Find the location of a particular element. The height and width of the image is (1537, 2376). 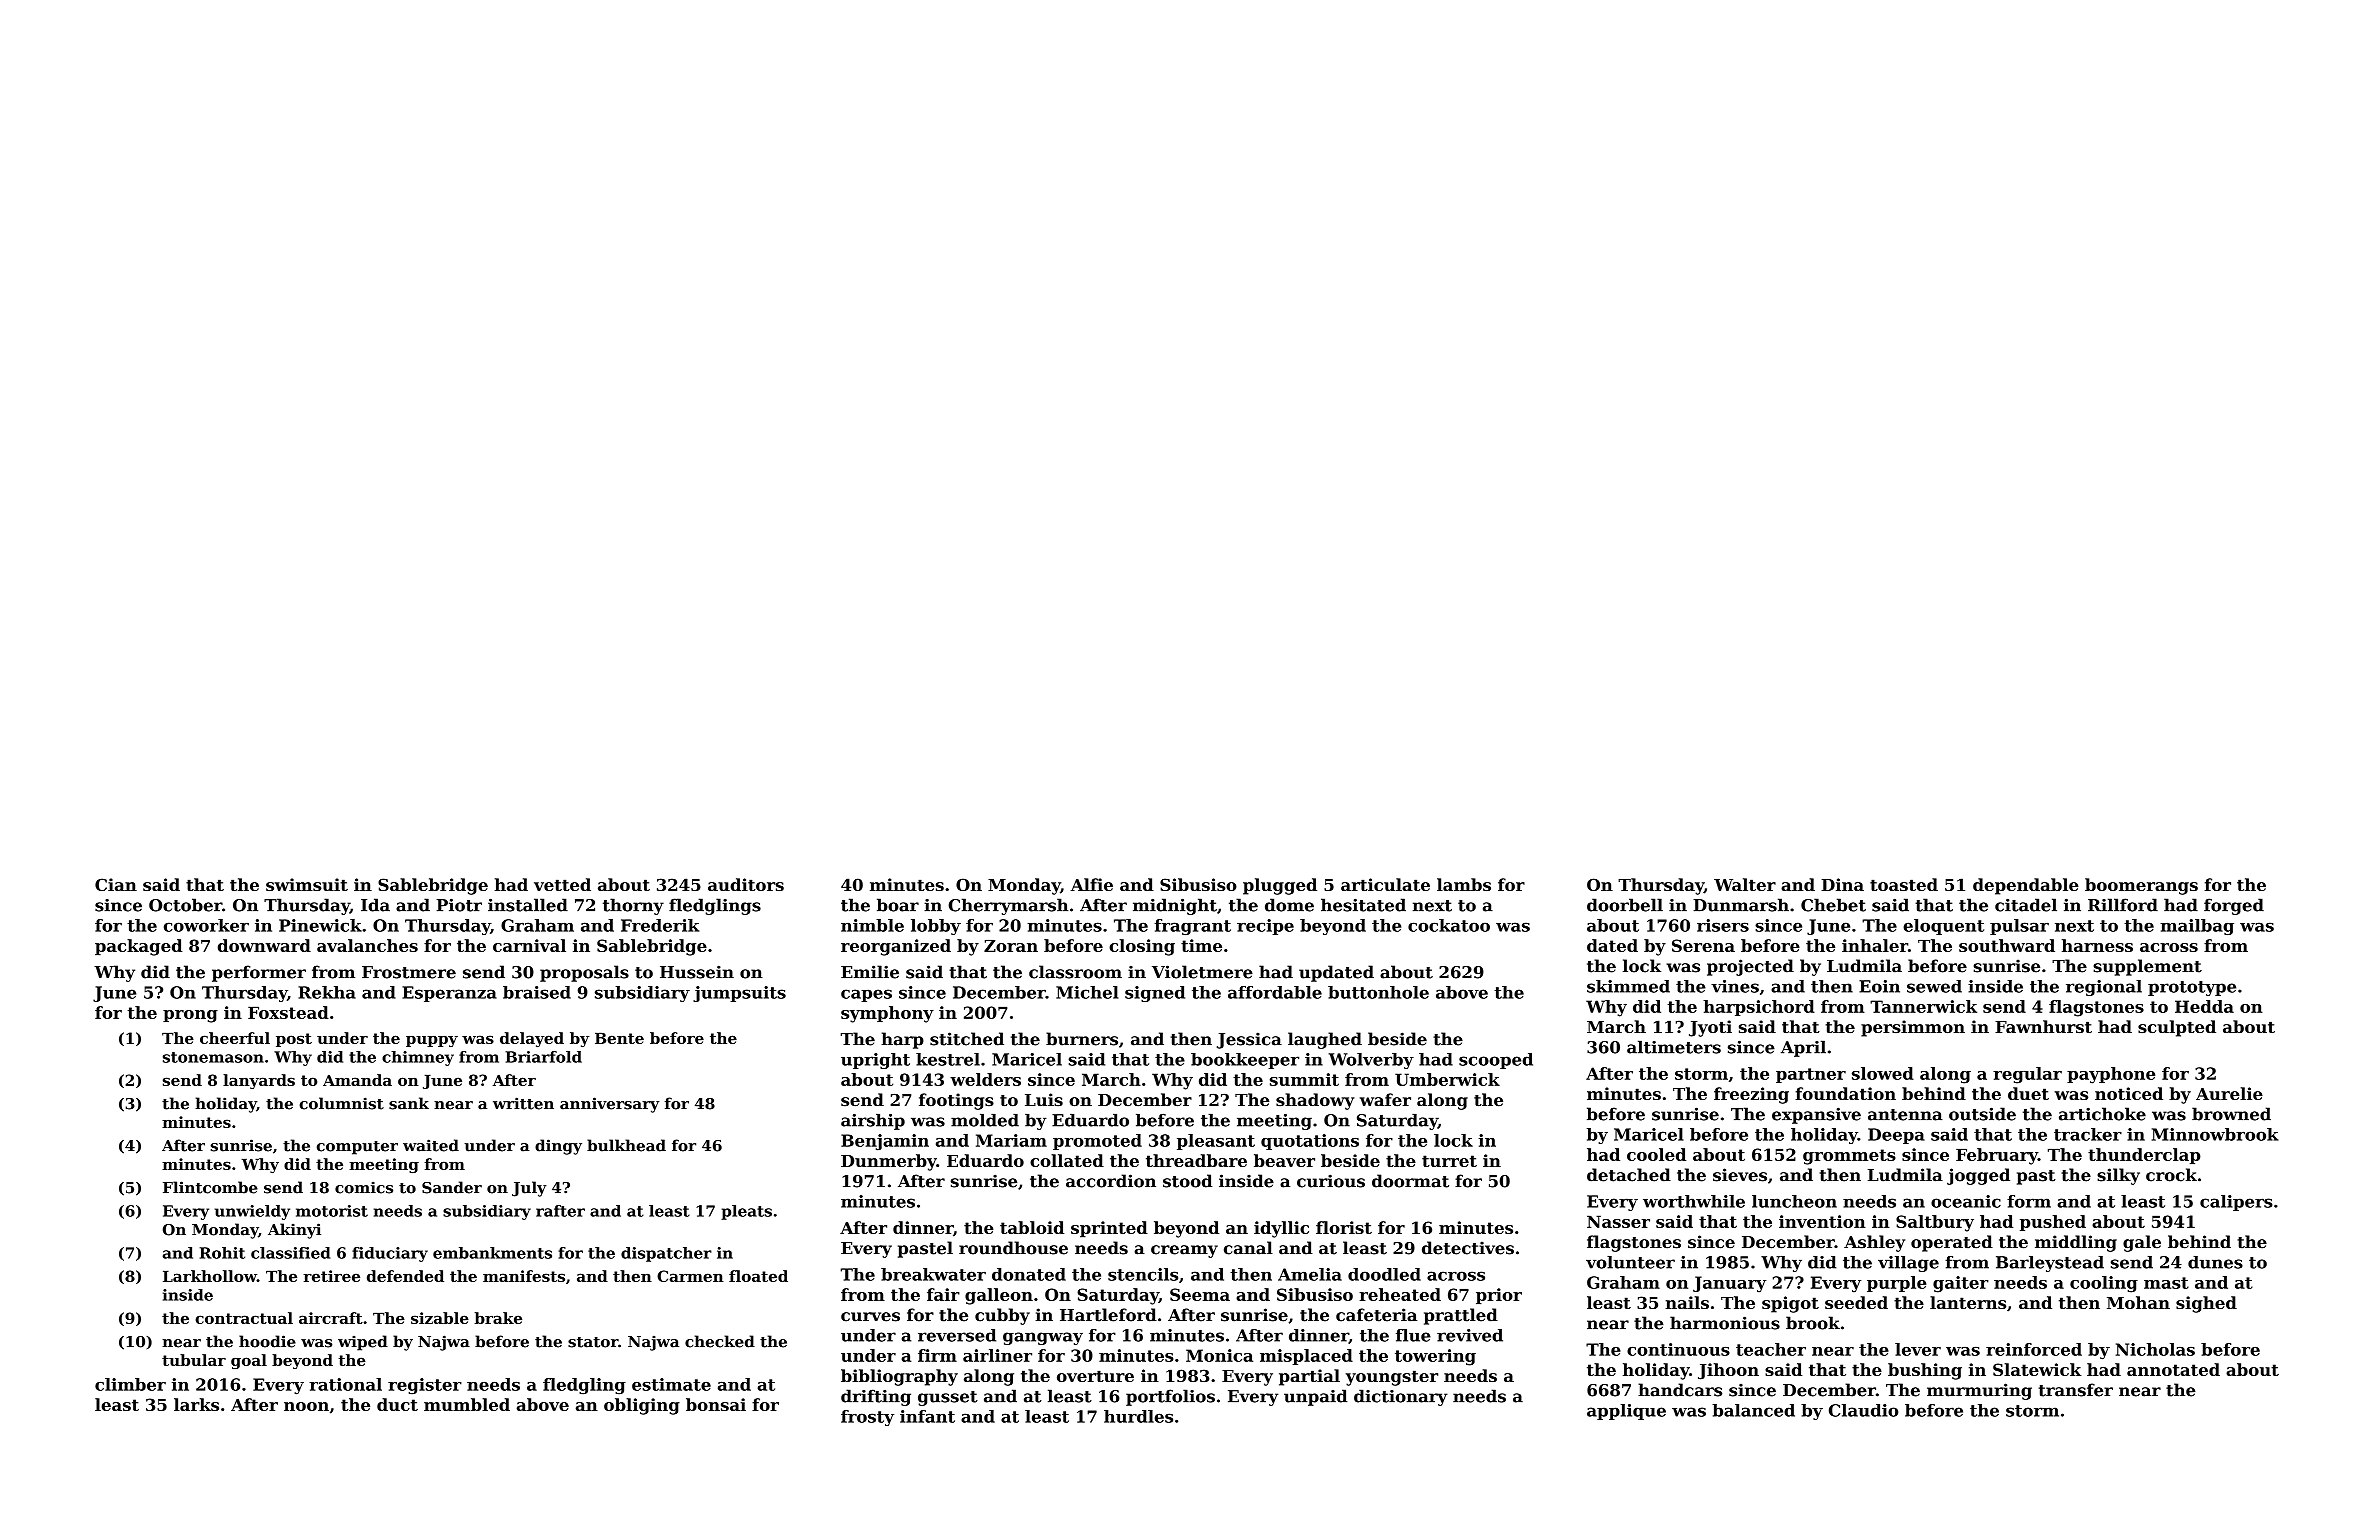

transfer is located at coordinates (2076, 1390).
